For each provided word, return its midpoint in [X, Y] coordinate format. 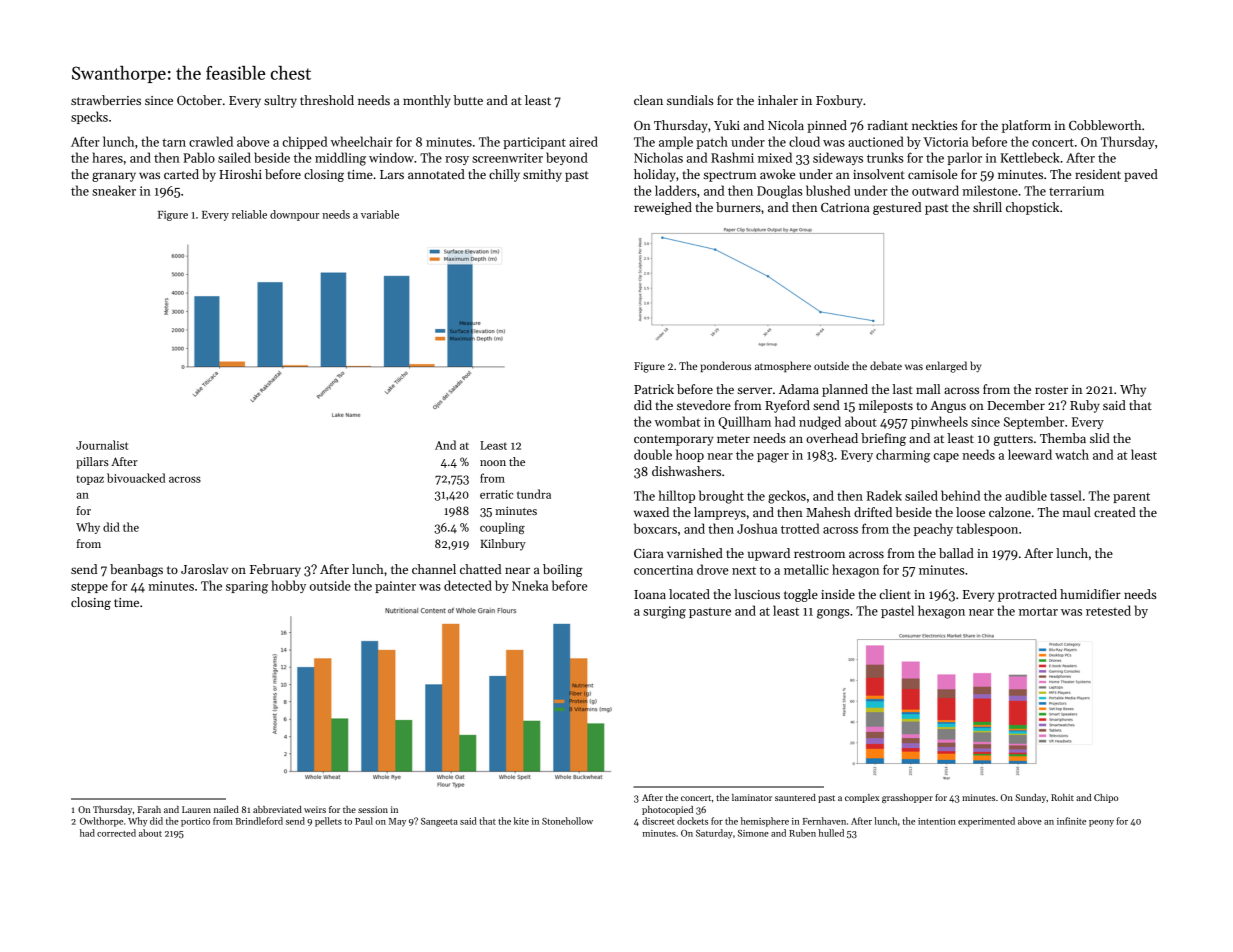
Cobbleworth [1105, 125]
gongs [833, 614]
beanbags [136, 570]
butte [468, 100]
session [373, 809]
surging [664, 612]
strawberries [106, 100]
